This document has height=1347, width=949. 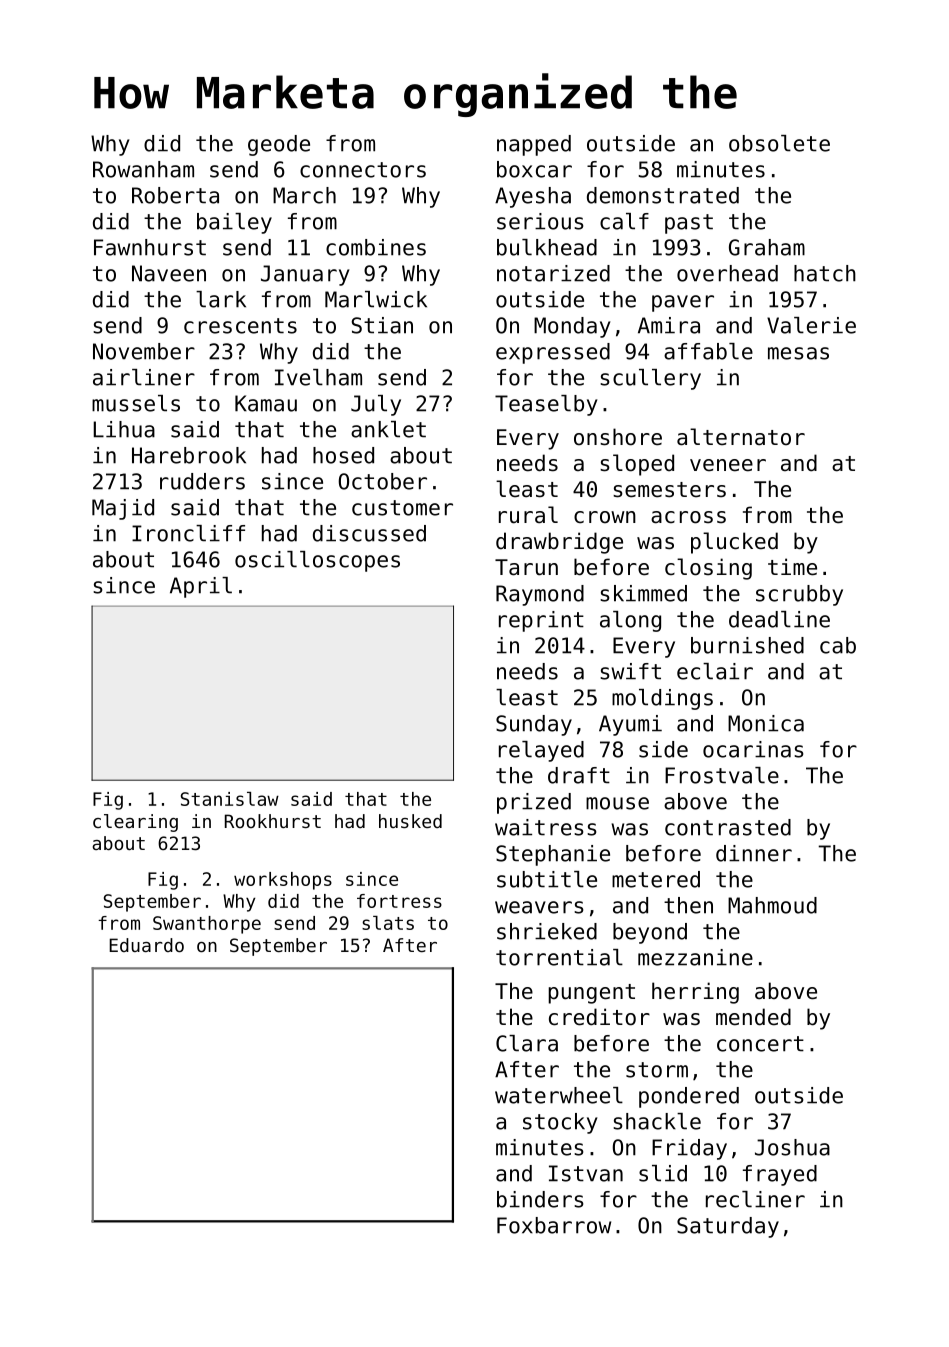 I want to click on July, so click(x=376, y=405).
